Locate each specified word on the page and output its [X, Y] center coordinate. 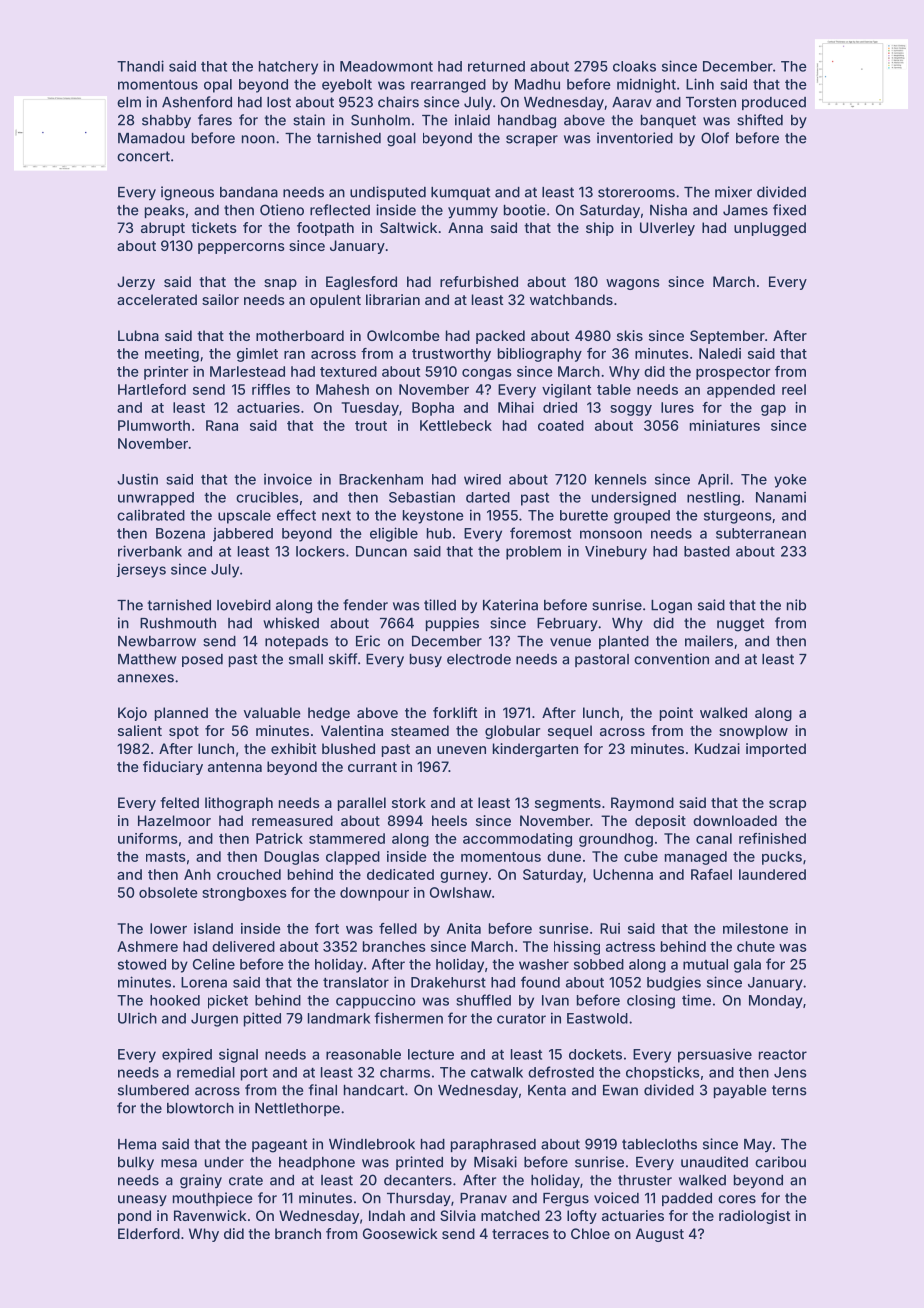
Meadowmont [386, 66]
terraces [520, 1234]
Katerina [510, 605]
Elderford [149, 1233]
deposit [660, 822]
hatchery [288, 68]
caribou [780, 1162]
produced [774, 103]
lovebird [244, 605]
